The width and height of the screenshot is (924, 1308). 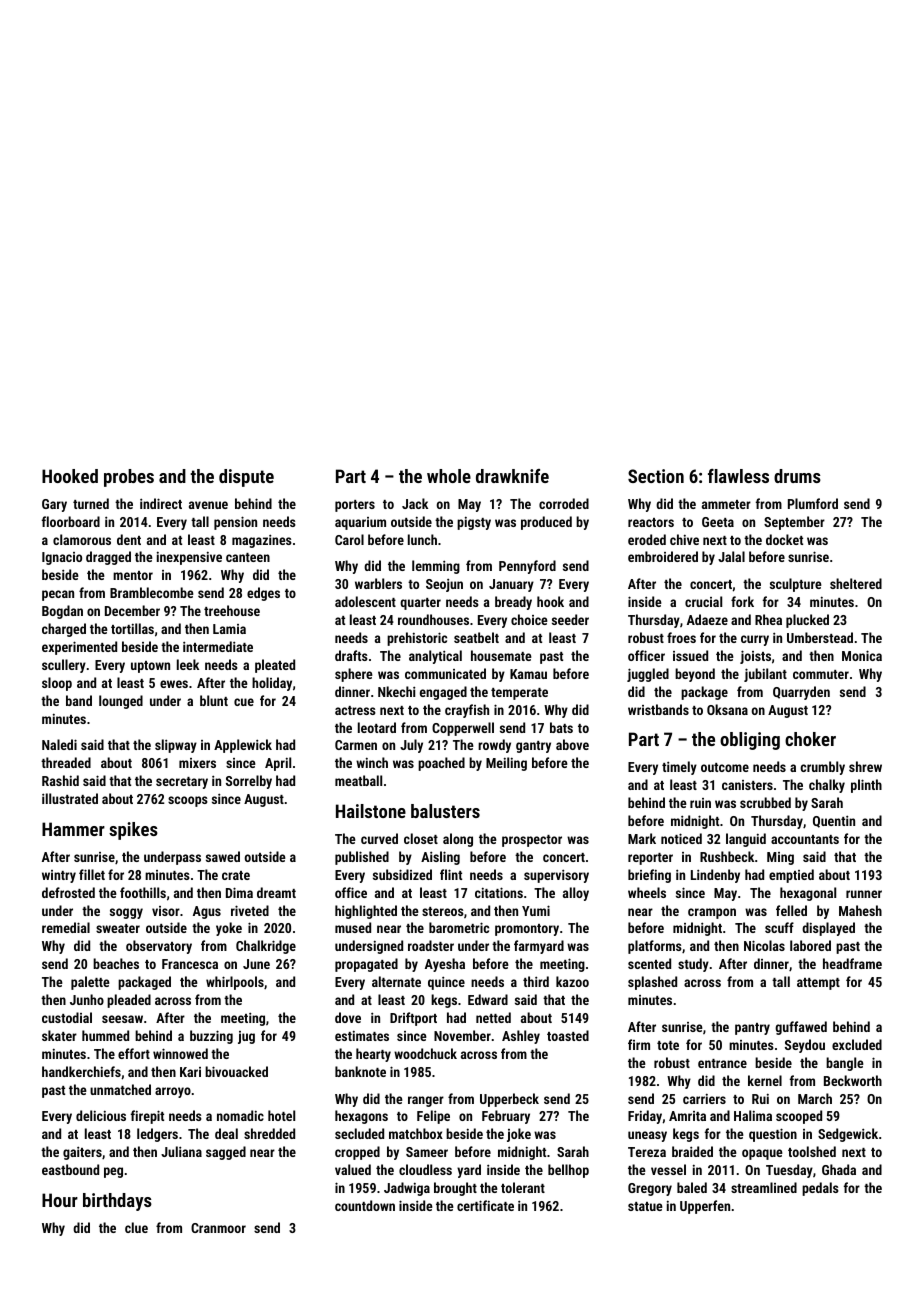 What do you see at coordinates (564, 503) in the screenshot?
I see `corroded` at bounding box center [564, 503].
